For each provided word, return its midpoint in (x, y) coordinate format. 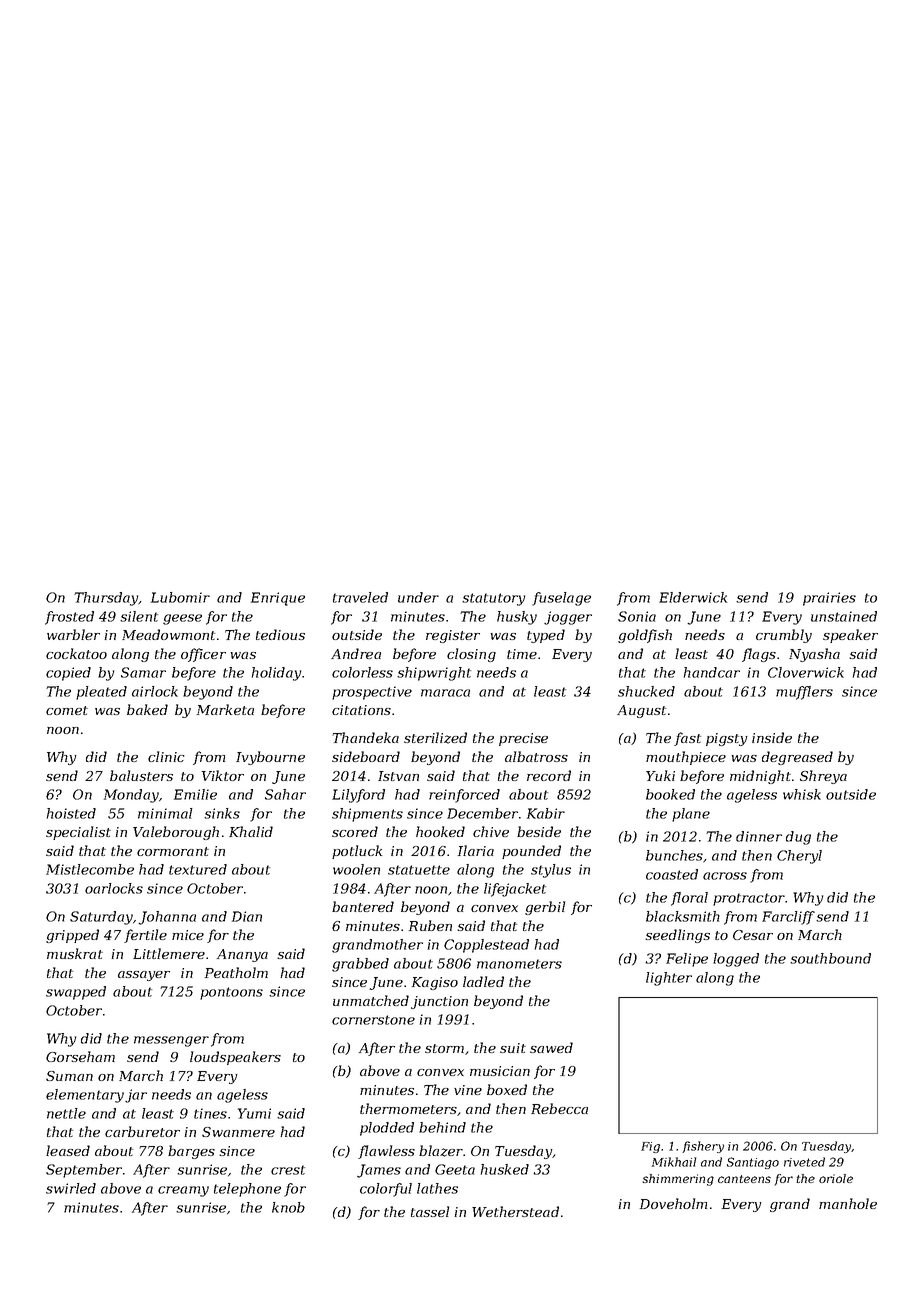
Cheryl (799, 857)
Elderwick (693, 597)
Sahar (285, 794)
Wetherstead (515, 1211)
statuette (419, 870)
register (453, 636)
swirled (71, 1188)
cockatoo (76, 653)
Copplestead (486, 946)
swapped (76, 993)
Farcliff (788, 918)
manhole (848, 1203)
